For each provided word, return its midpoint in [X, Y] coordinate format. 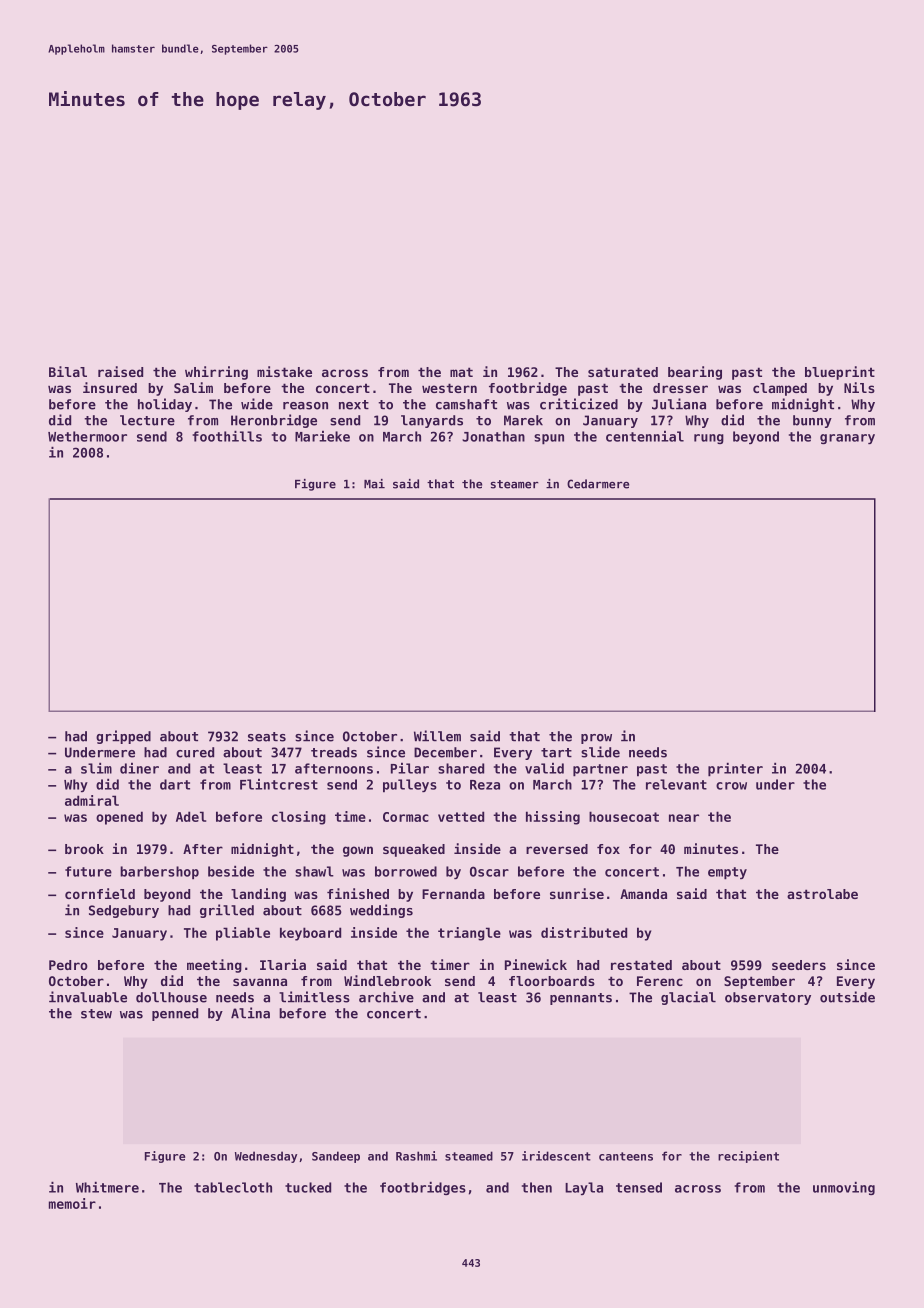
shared [461, 768]
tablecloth [233, 1187]
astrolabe [822, 894]
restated [641, 965]
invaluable [88, 997]
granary [847, 439]
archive [386, 997]
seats [267, 737]
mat [461, 372]
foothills [227, 436]
